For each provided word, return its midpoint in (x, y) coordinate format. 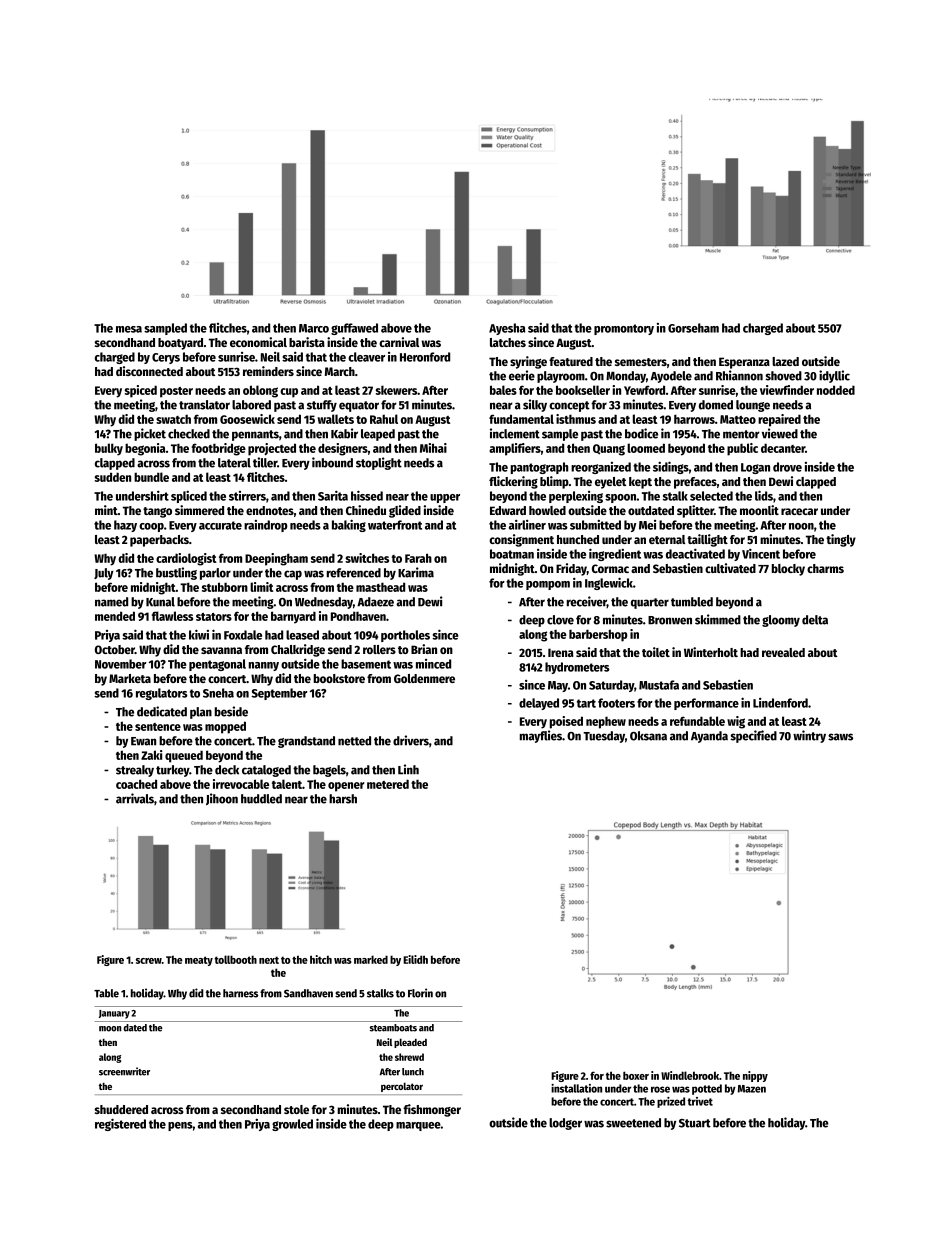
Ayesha (507, 329)
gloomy (781, 621)
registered (120, 1124)
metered (388, 784)
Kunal (160, 602)
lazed (785, 361)
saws (840, 737)
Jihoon (222, 799)
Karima (416, 572)
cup (289, 393)
